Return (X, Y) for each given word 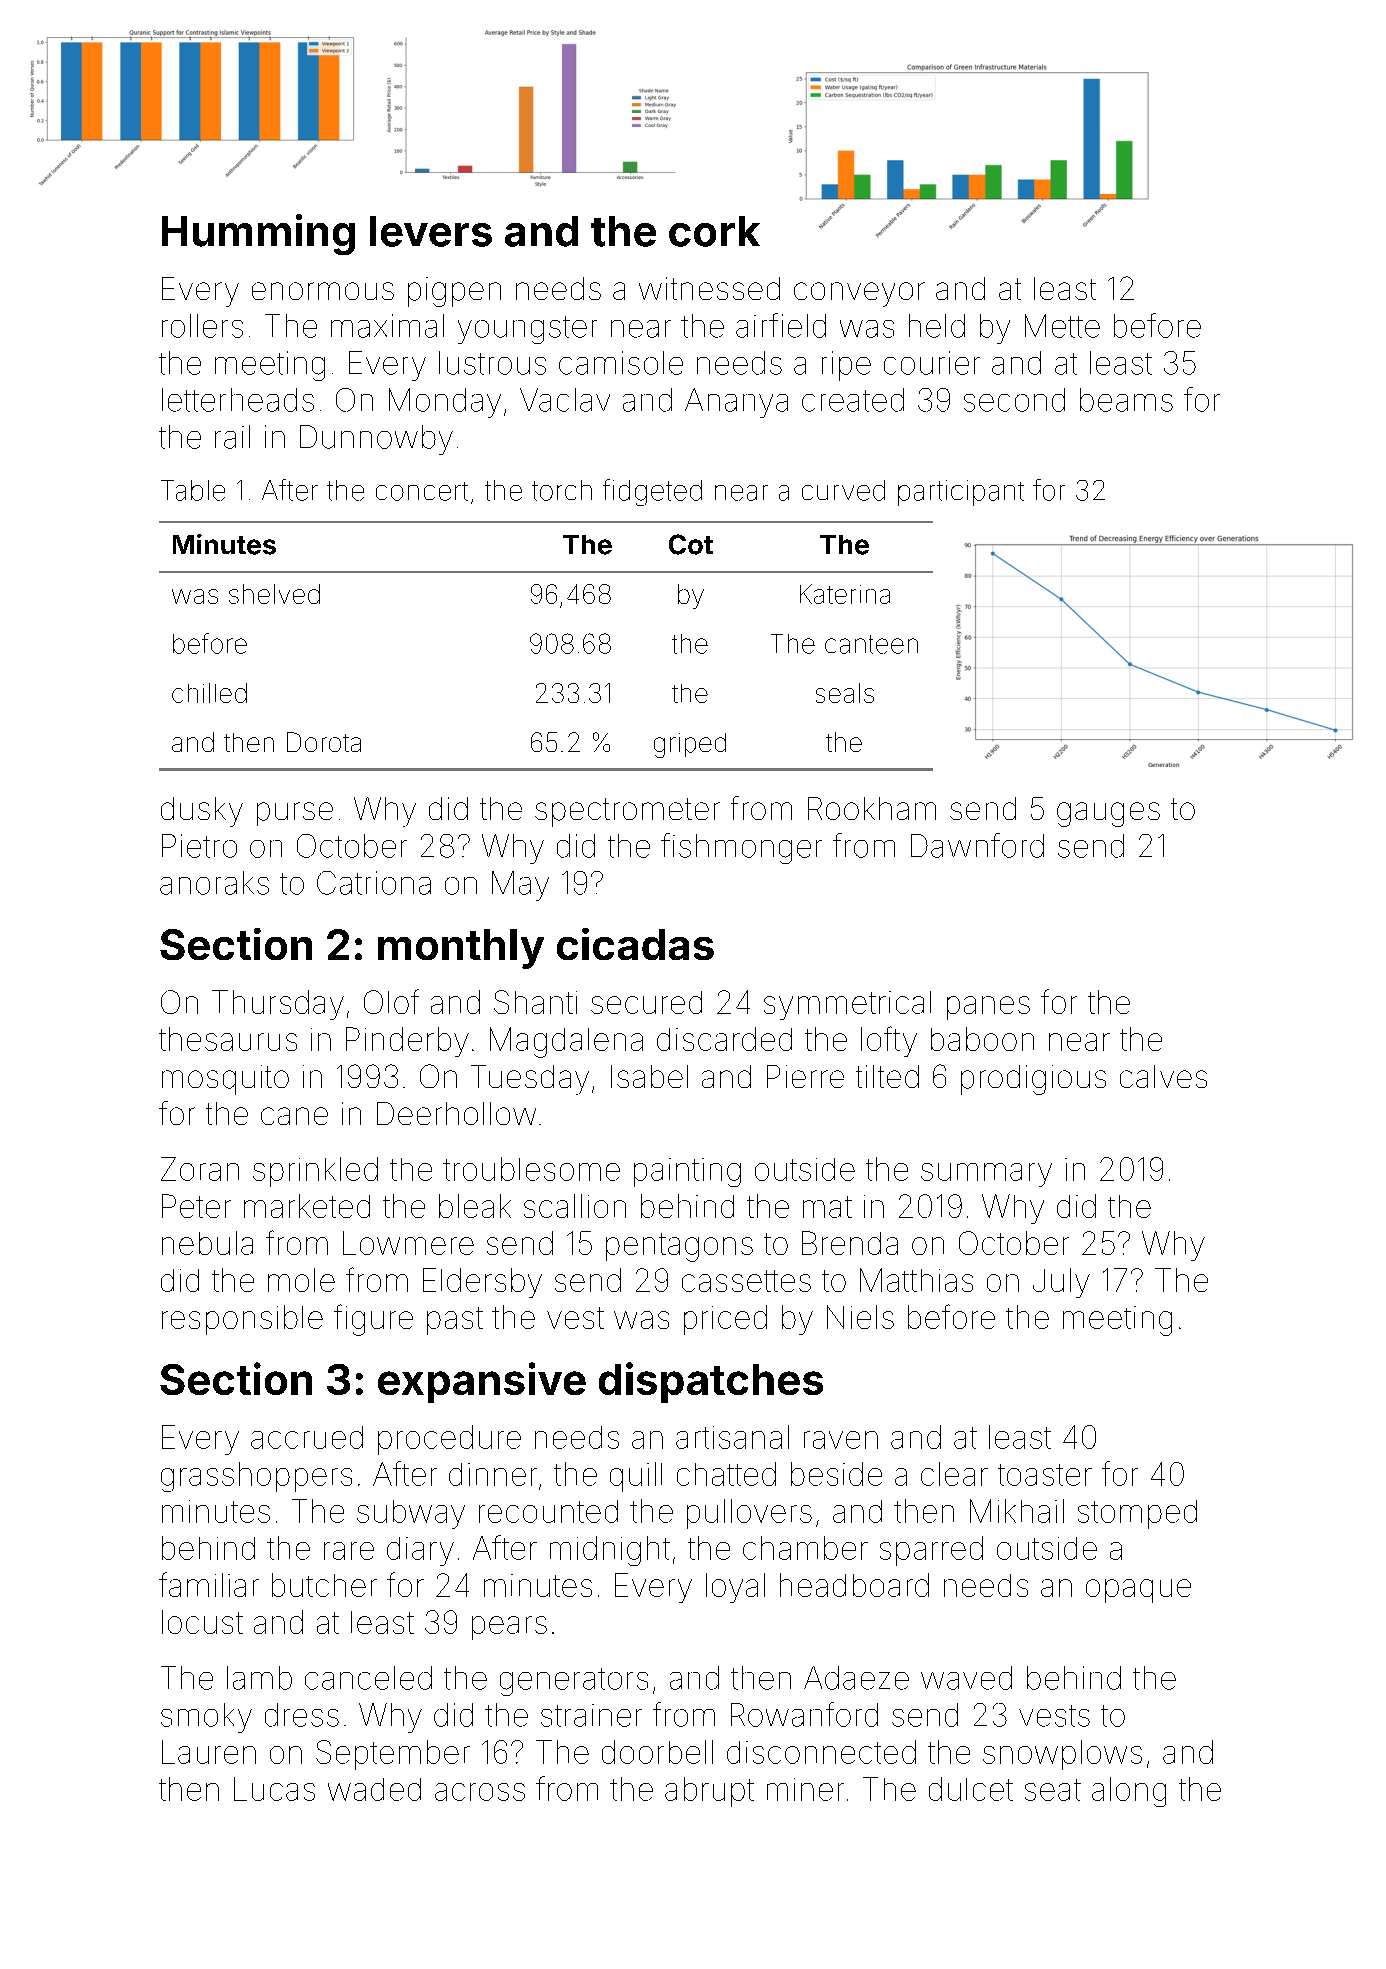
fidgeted (652, 492)
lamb (259, 1678)
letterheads (238, 400)
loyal (735, 1588)
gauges (1108, 814)
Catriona (374, 883)
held (937, 326)
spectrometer (627, 812)
